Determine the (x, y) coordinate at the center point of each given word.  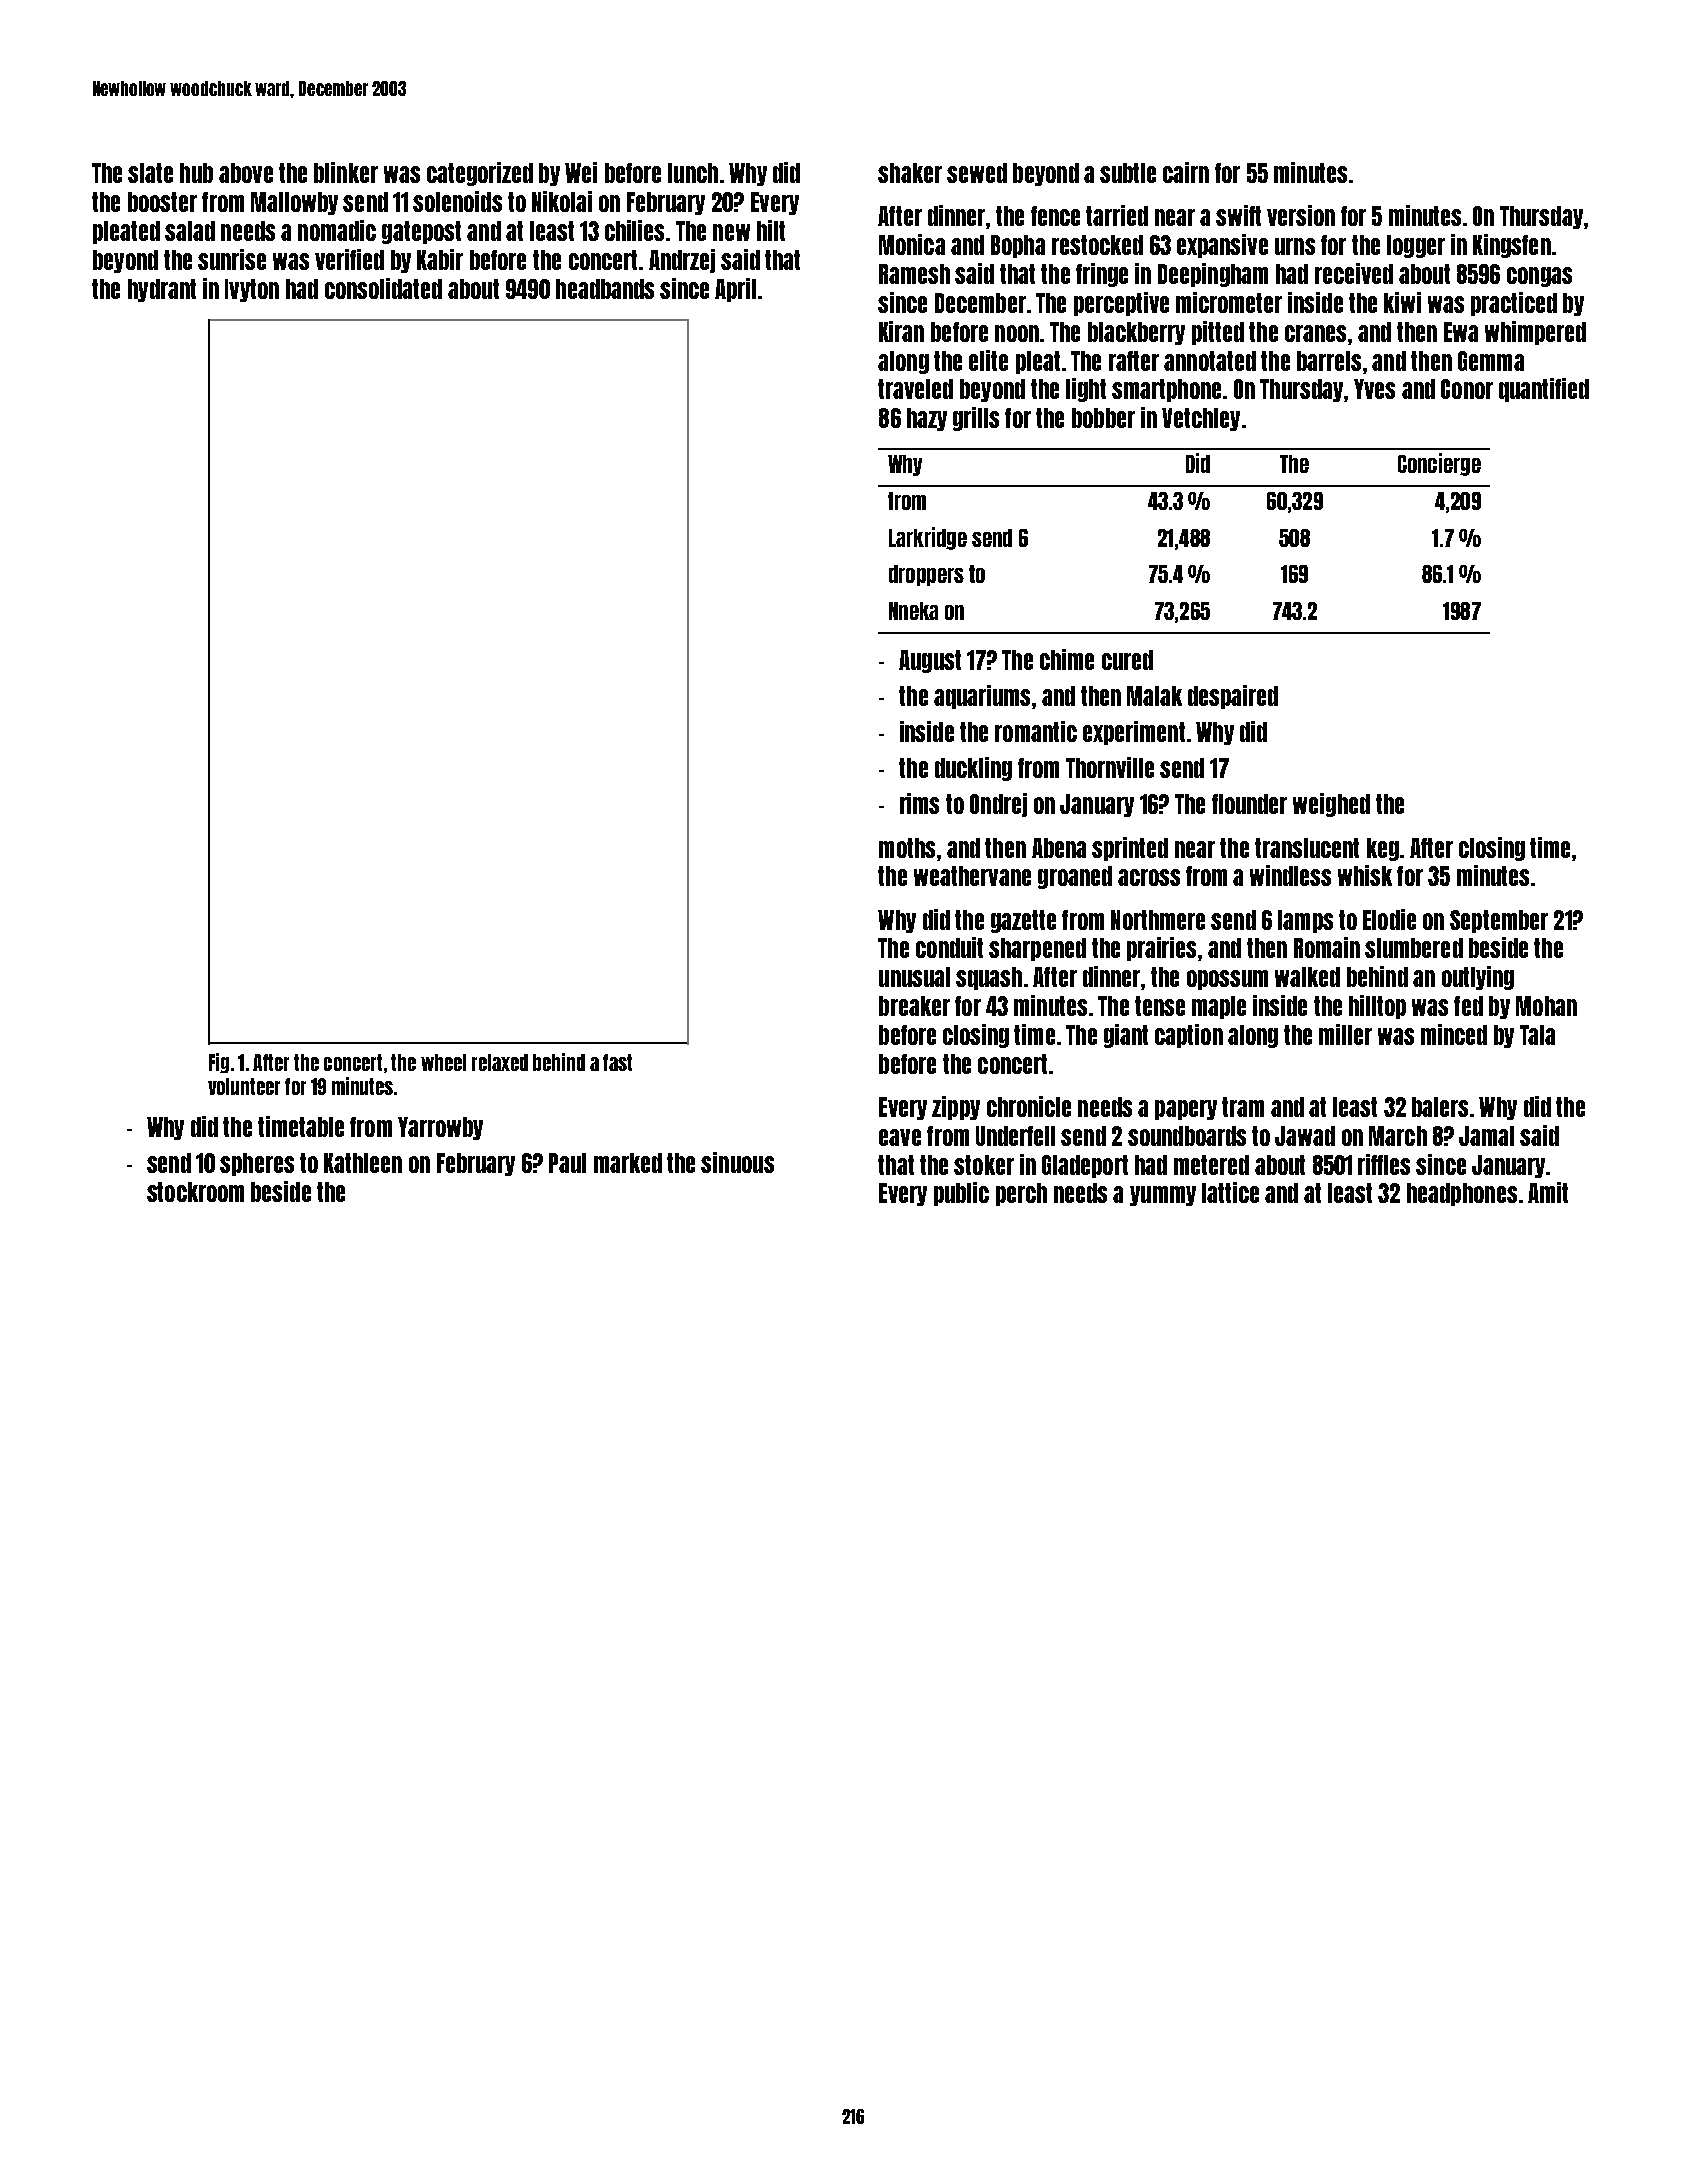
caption (1189, 1036)
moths (907, 848)
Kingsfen (1512, 246)
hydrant (162, 290)
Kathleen (363, 1163)
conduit (949, 947)
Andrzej (682, 261)
